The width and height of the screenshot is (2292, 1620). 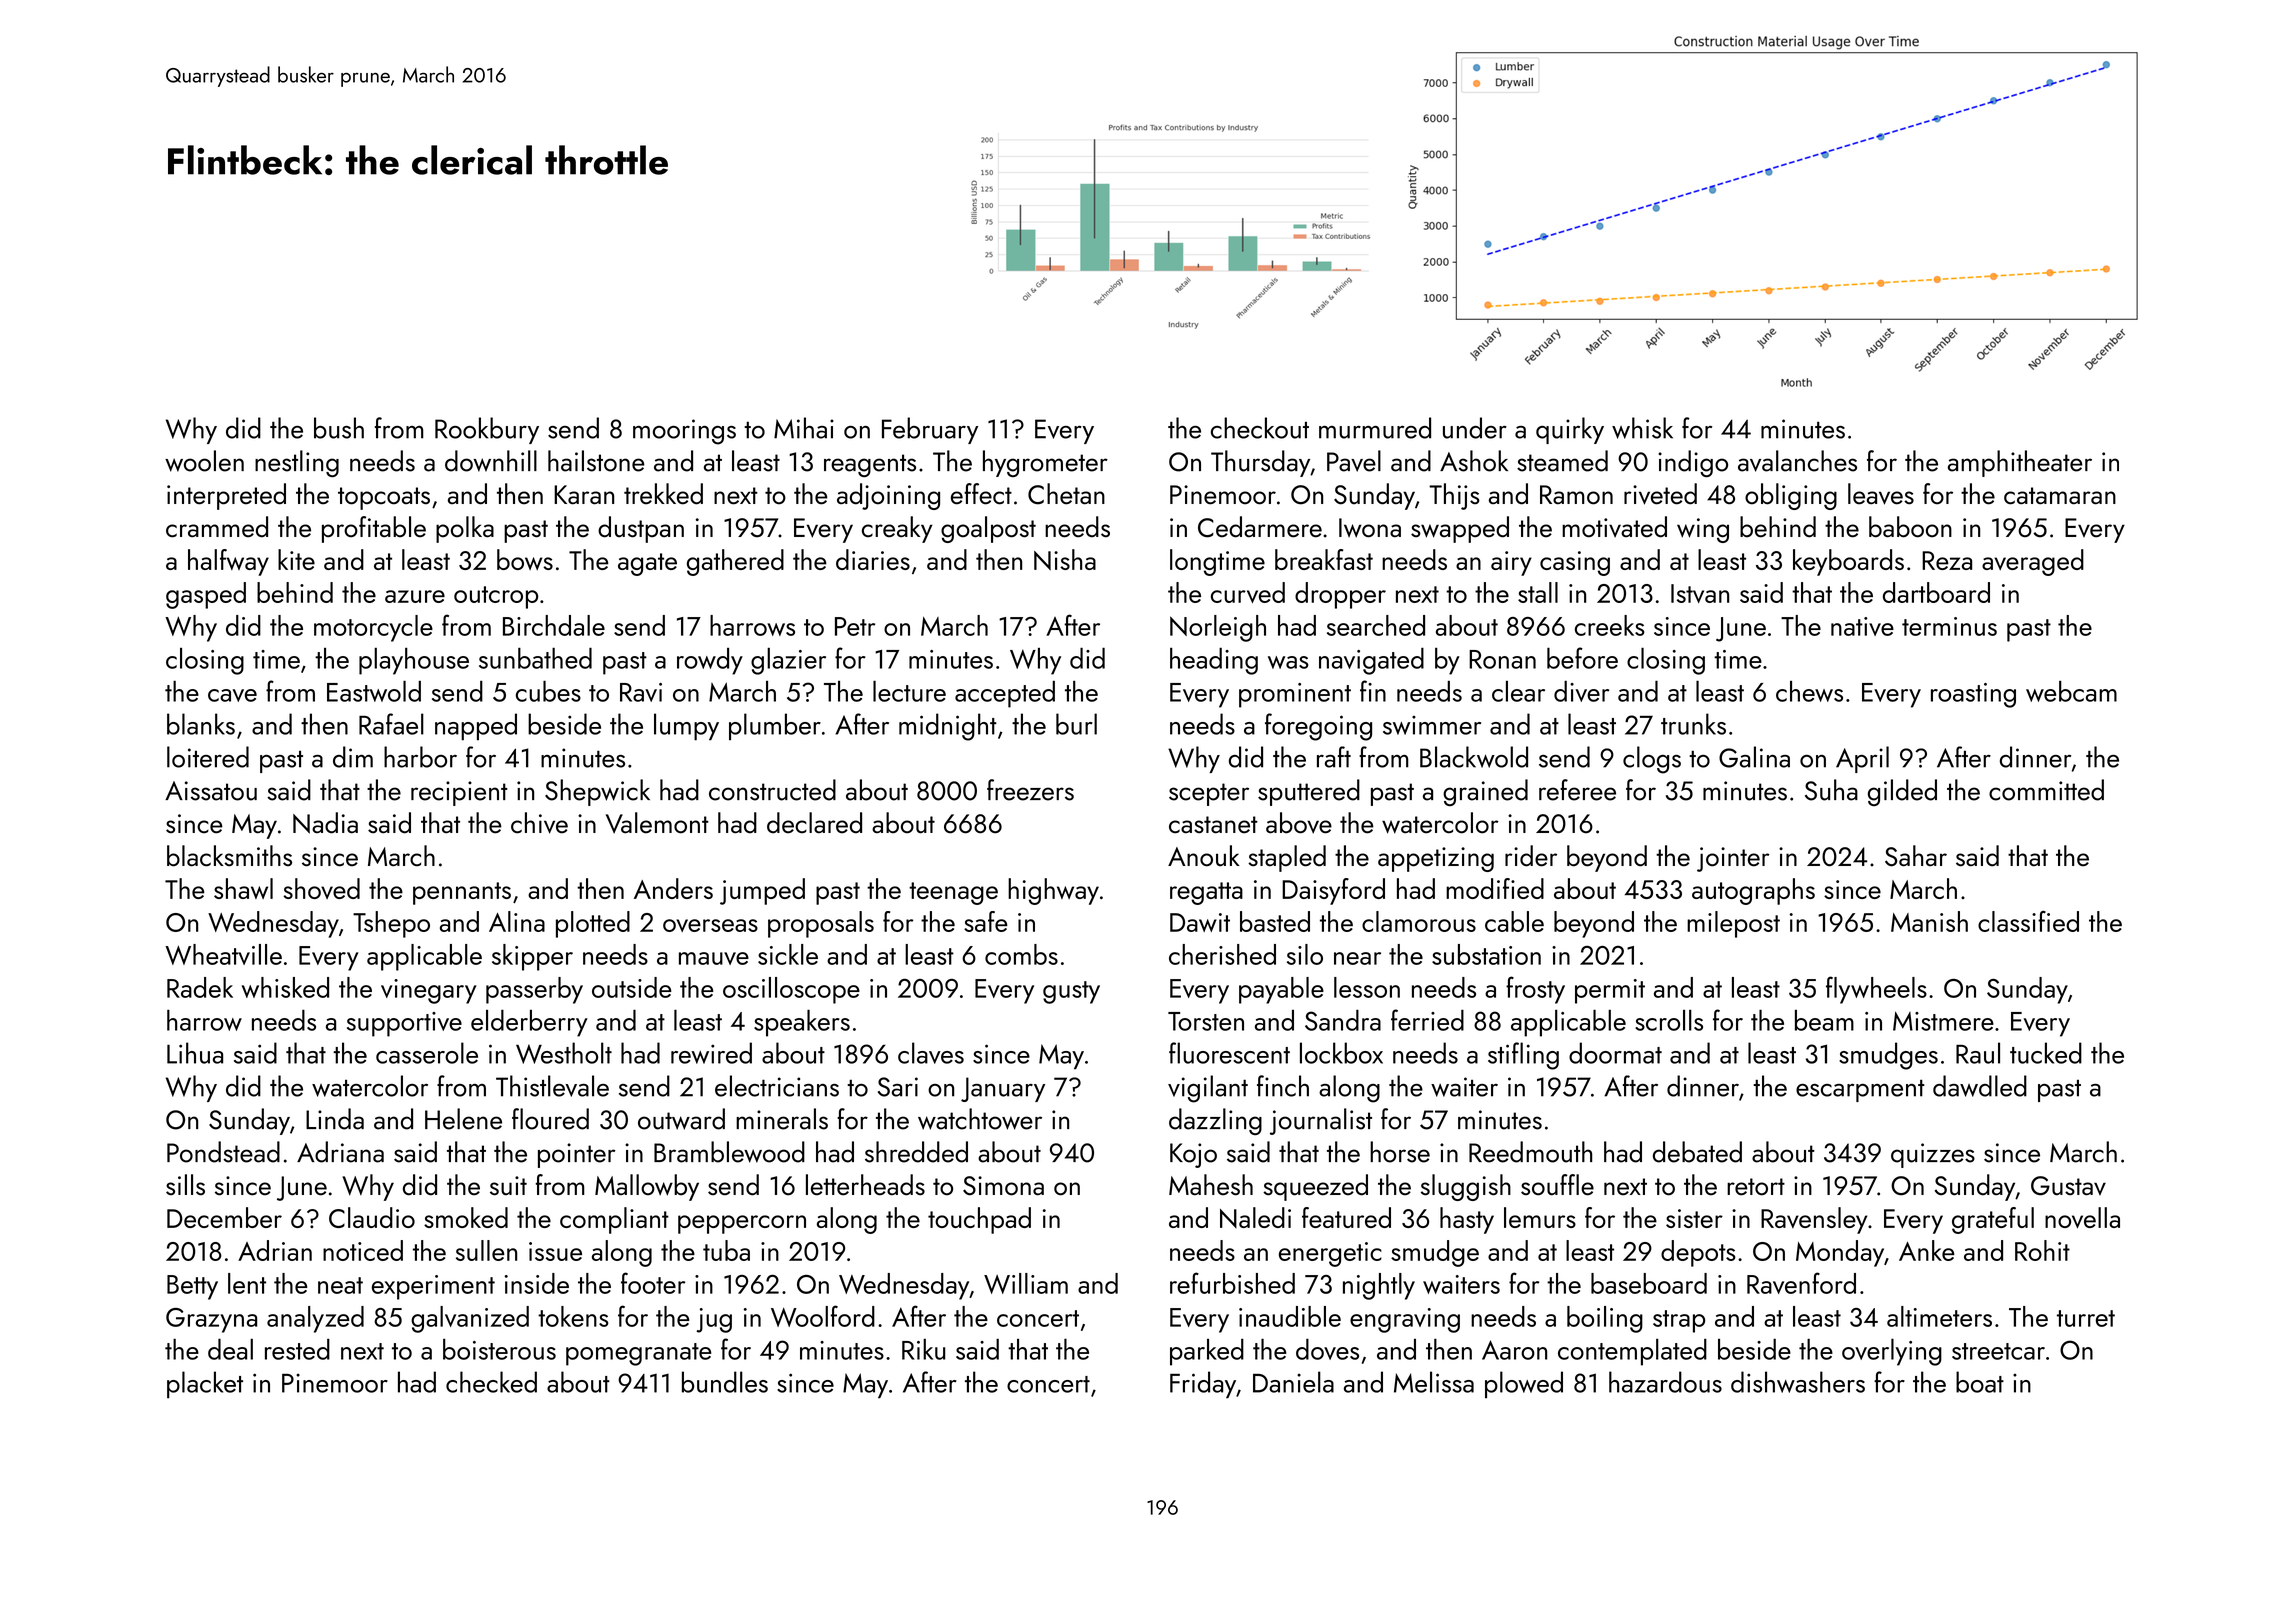 What do you see at coordinates (539, 823) in the screenshot?
I see `chive` at bounding box center [539, 823].
